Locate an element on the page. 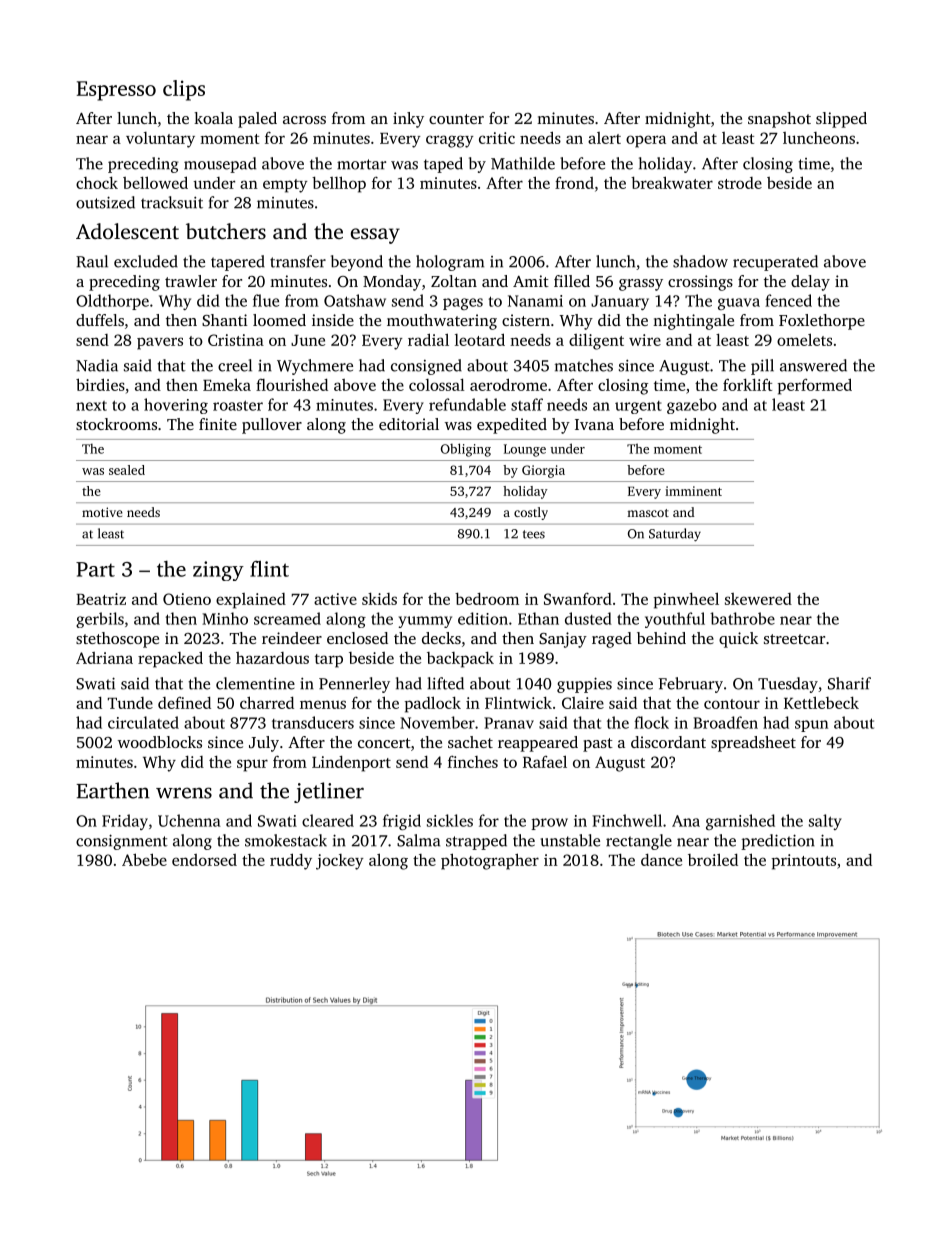 The height and width of the document is (1233, 952). Wychmere is located at coordinates (315, 367).
